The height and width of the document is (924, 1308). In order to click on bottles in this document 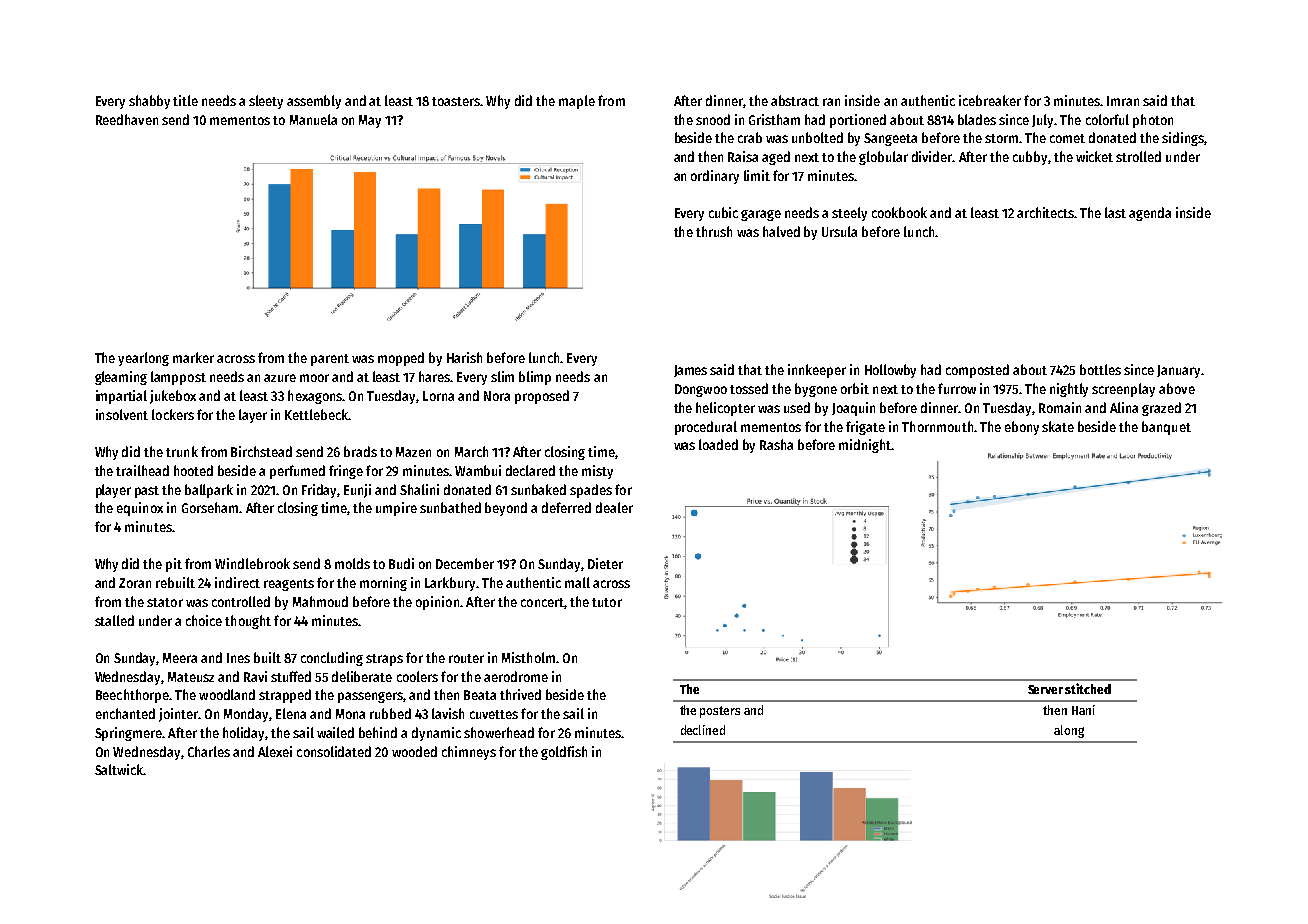, I will do `click(1100, 369)`.
